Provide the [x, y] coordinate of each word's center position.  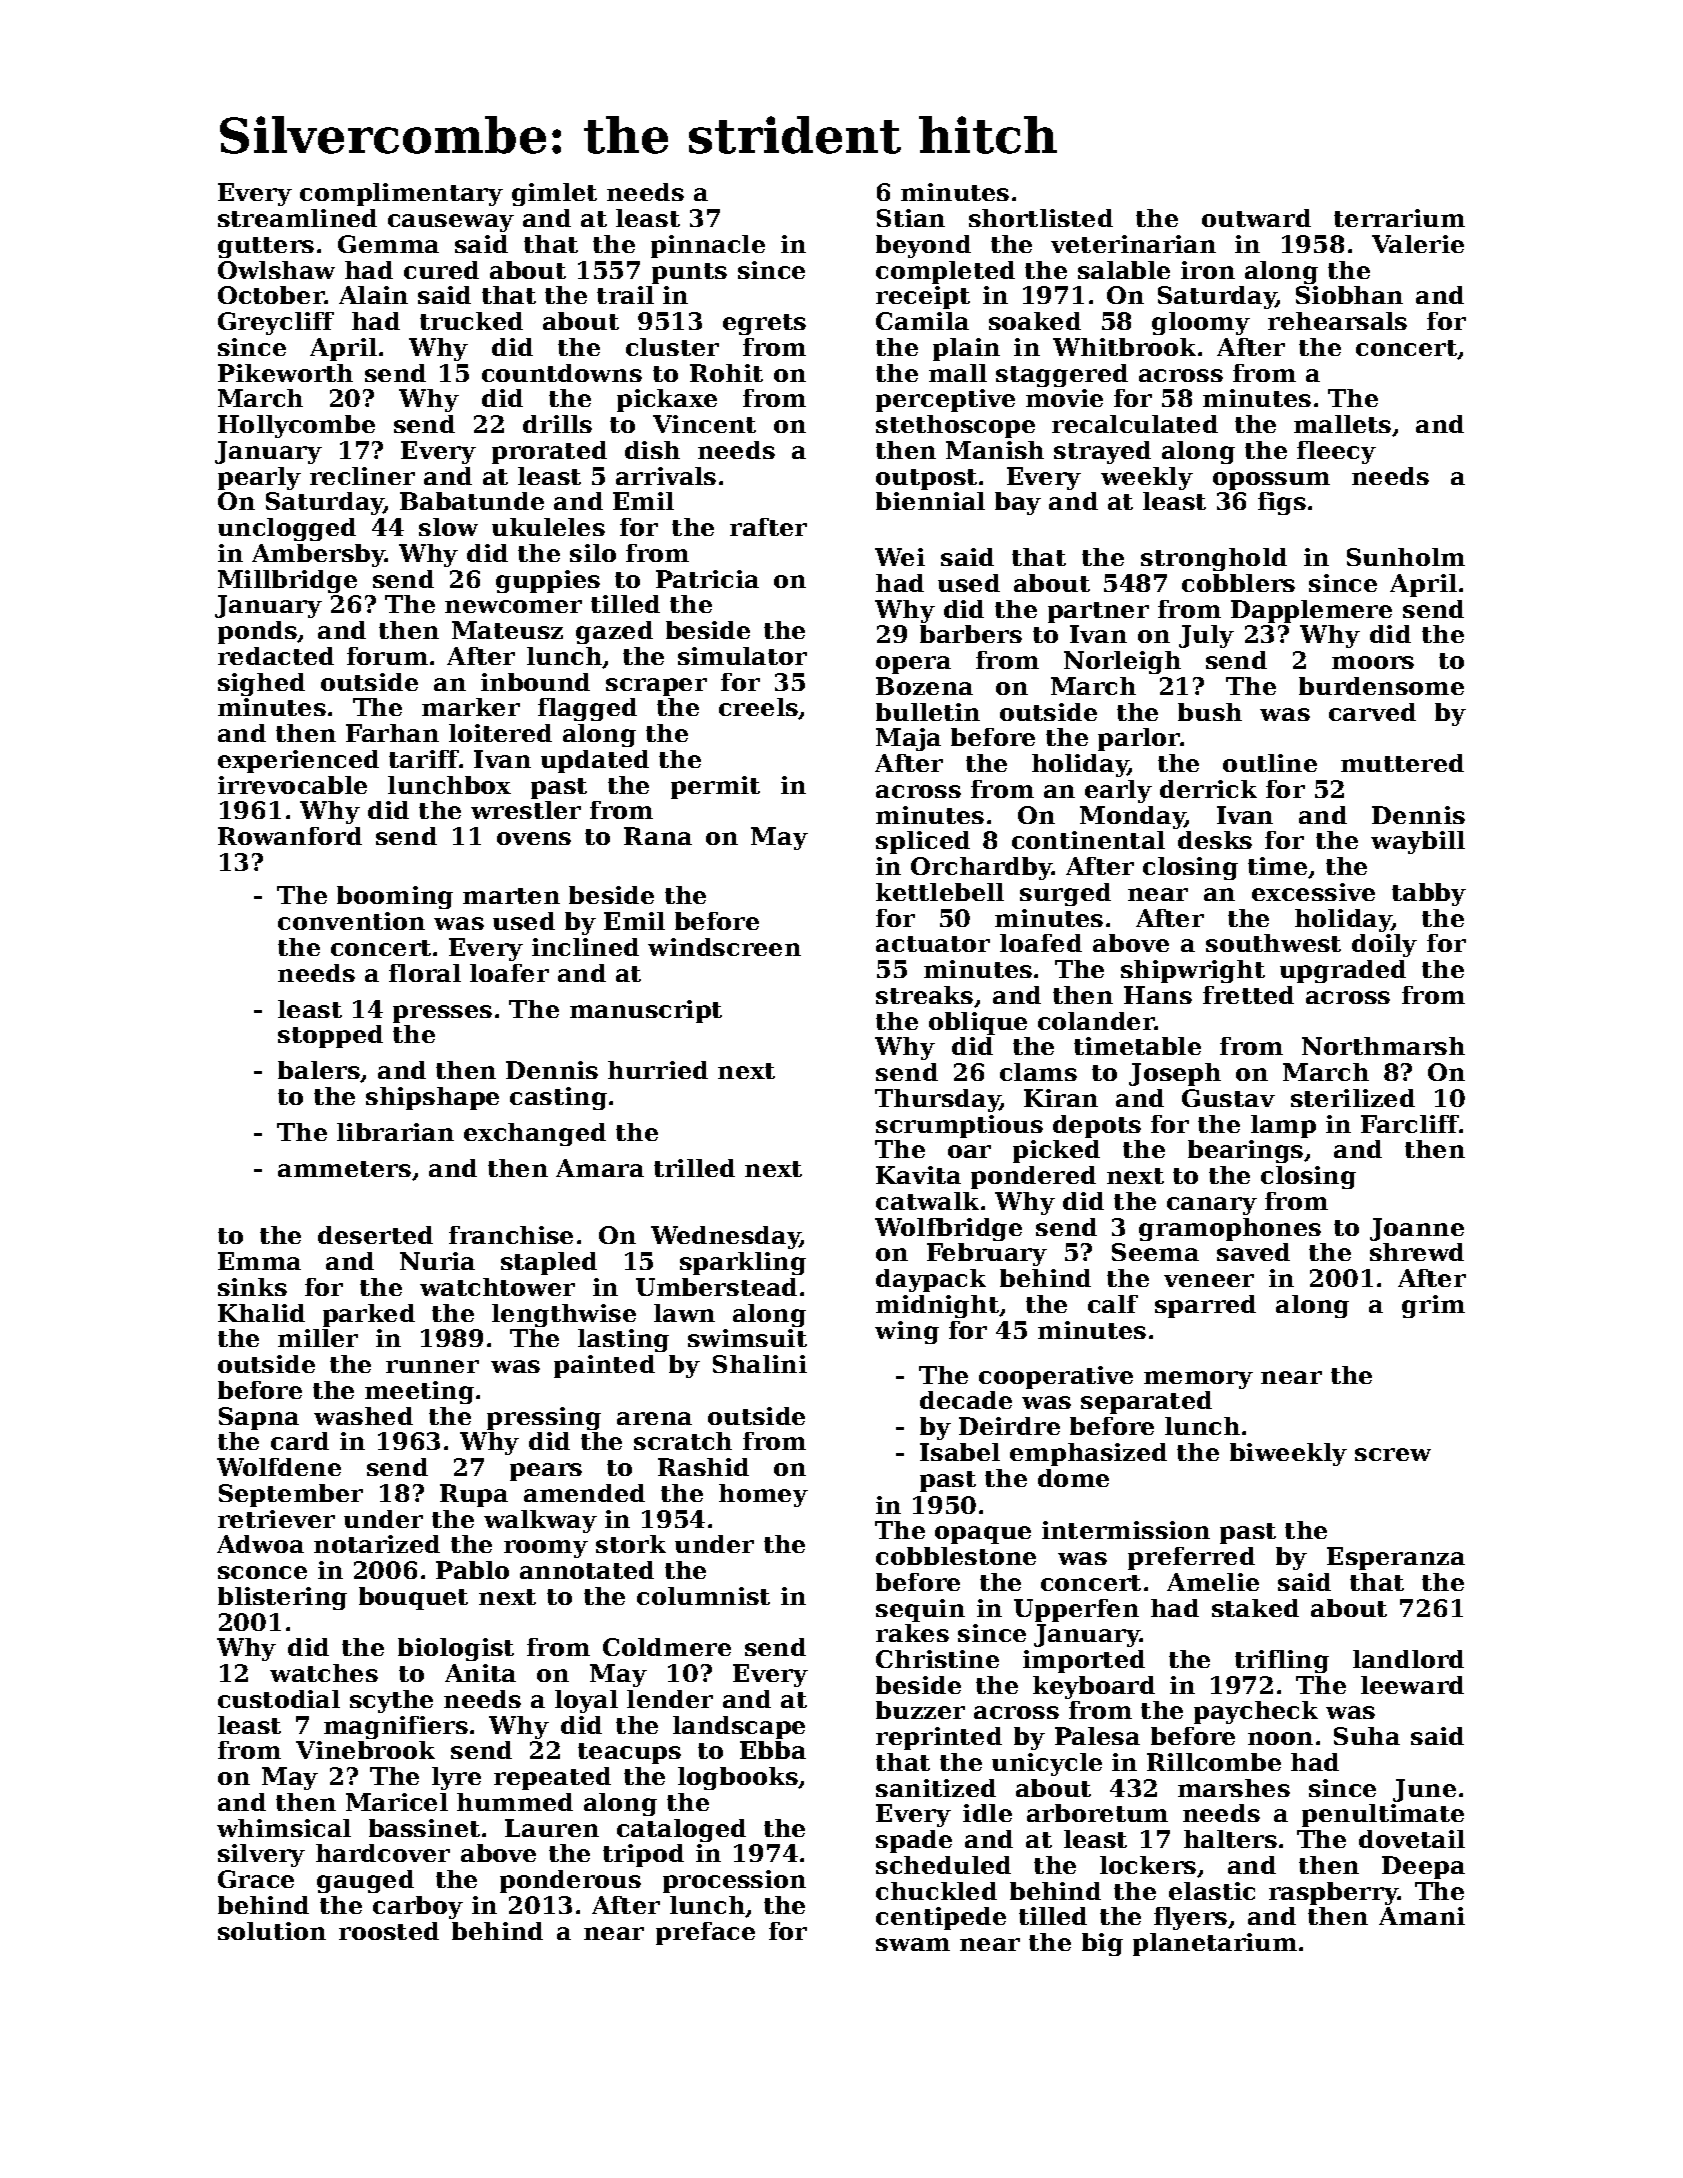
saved [1253, 1252]
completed [945, 272]
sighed [261, 684]
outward [1256, 218]
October [271, 295]
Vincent [704, 424]
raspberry [1333, 1893]
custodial [279, 1699]
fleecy [1336, 452]
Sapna [259, 1418]
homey [763, 1495]
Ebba [773, 1750]
